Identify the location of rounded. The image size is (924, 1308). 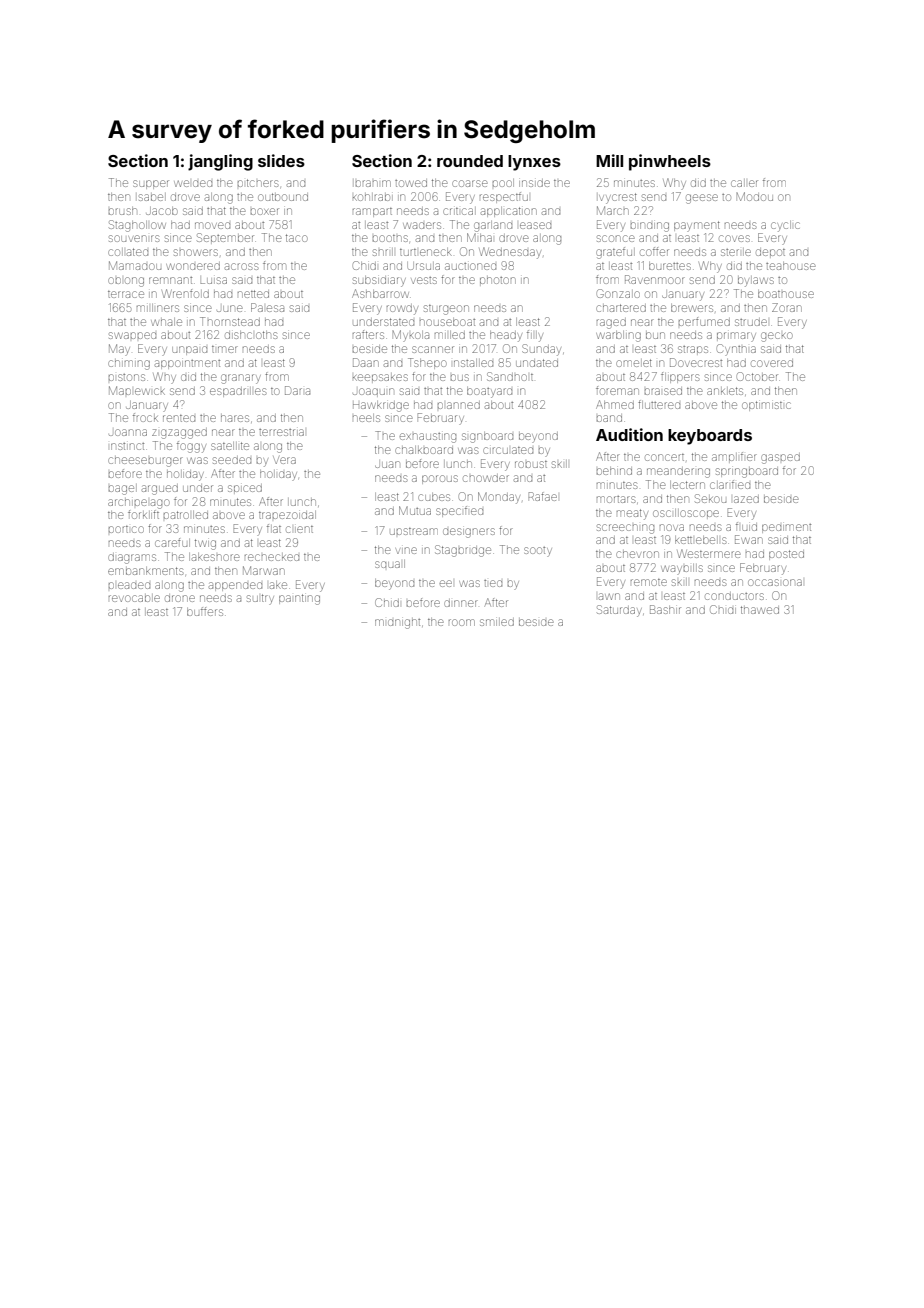
(470, 161).
